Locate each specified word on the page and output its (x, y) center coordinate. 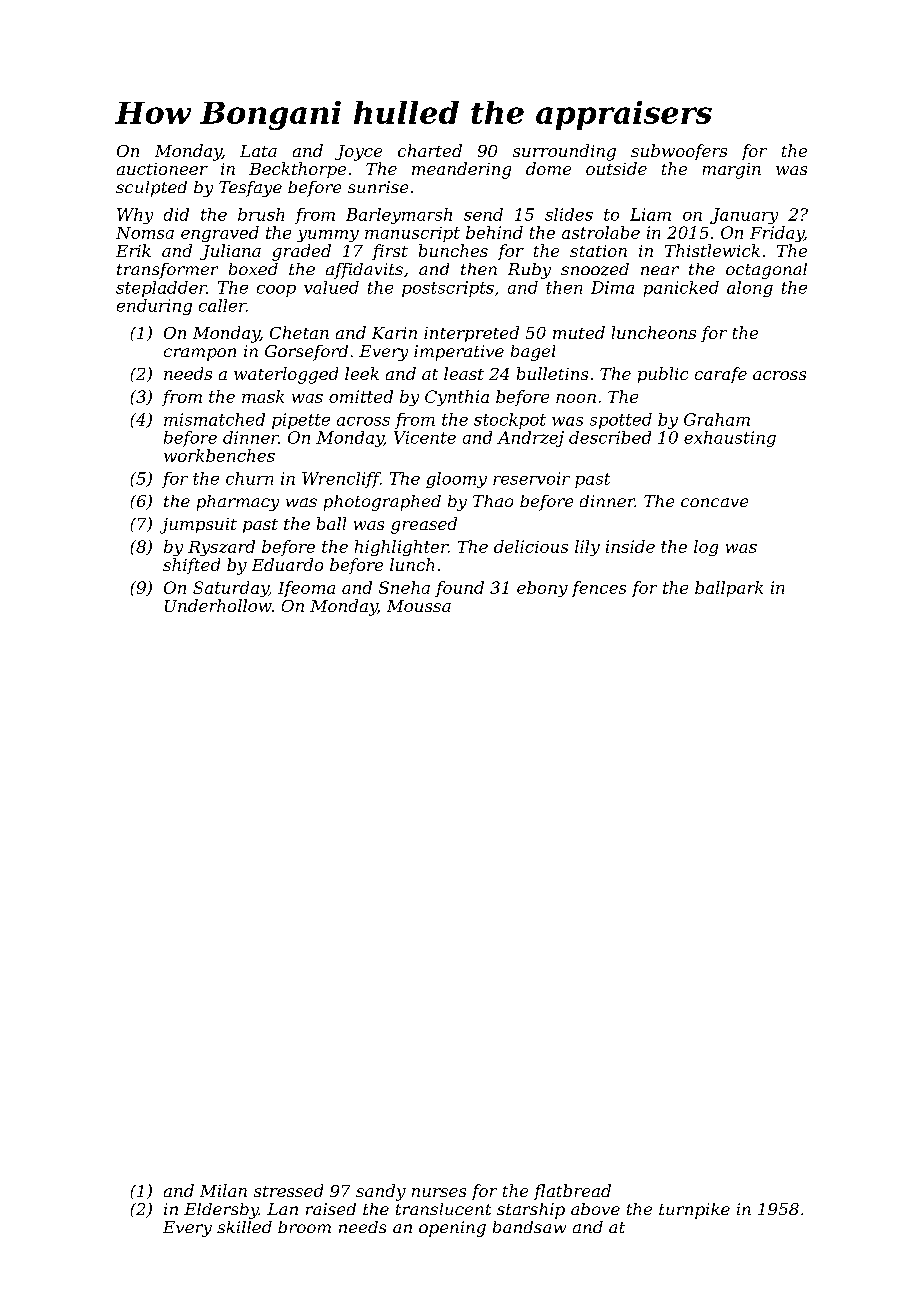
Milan (223, 1190)
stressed (288, 1190)
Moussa (419, 606)
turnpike (694, 1211)
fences (599, 589)
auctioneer (162, 169)
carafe (721, 375)
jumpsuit (198, 526)
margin (732, 171)
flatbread (572, 1192)
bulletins (552, 373)
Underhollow (218, 605)
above (595, 1209)
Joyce (358, 153)
